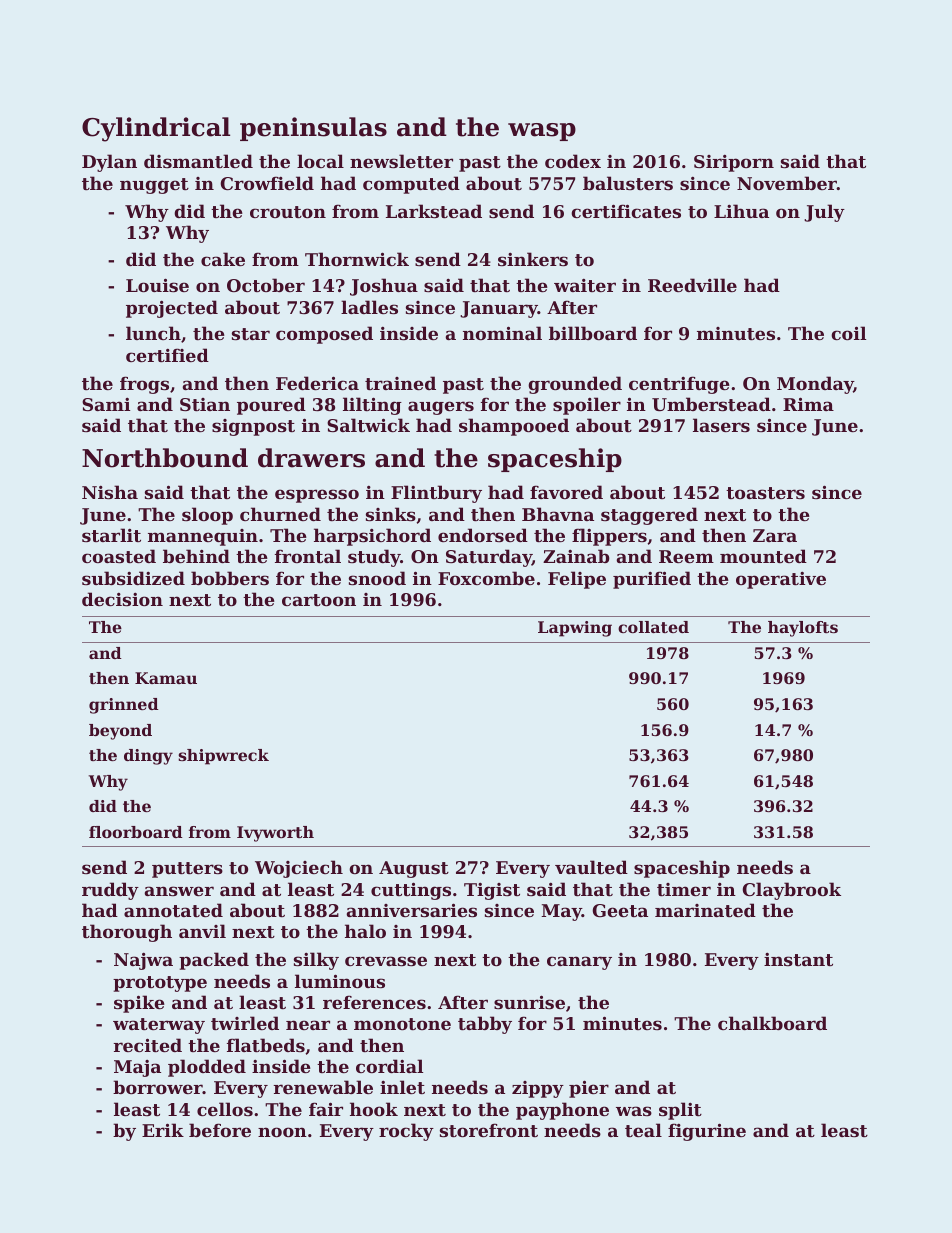 The width and height of the screenshot is (952, 1233). Describe the element at coordinates (653, 627) in the screenshot. I see `collated` at that location.
